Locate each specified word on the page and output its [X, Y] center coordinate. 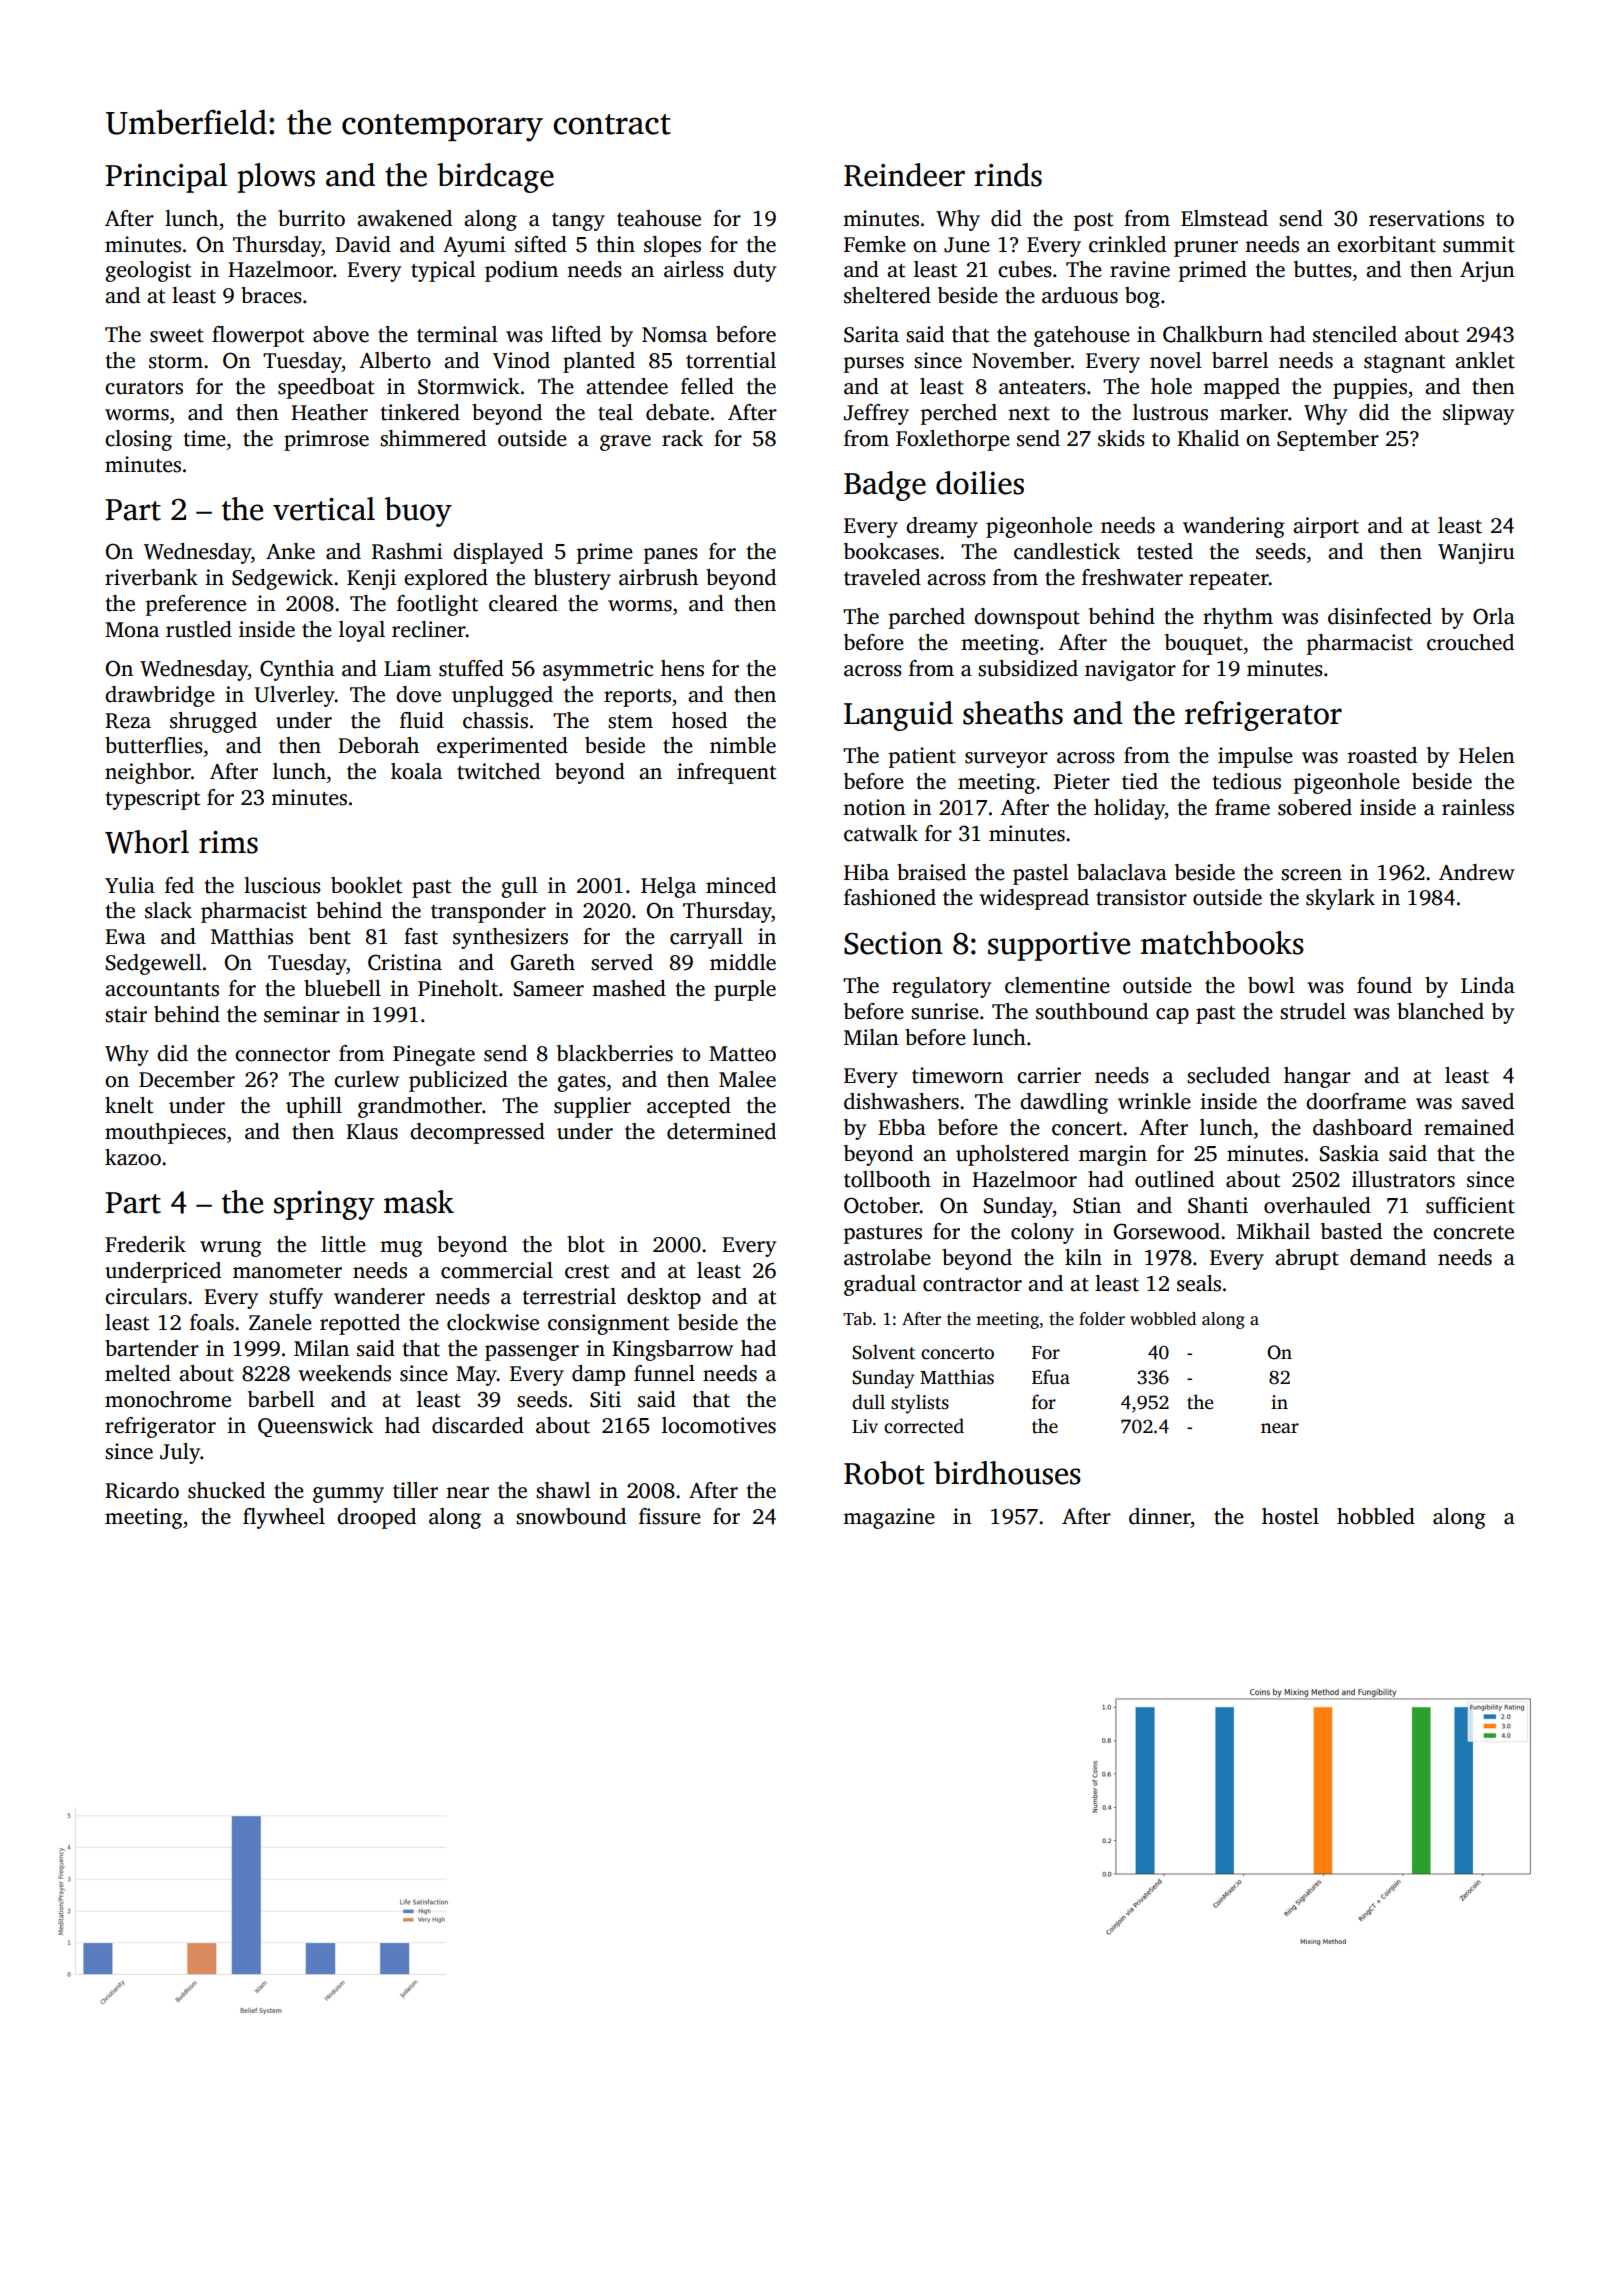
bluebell [342, 988]
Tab [857, 1318]
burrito [311, 218]
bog [1142, 297]
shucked [226, 1490]
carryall [706, 938]
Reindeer [904, 175]
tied [1140, 781]
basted [1351, 1231]
